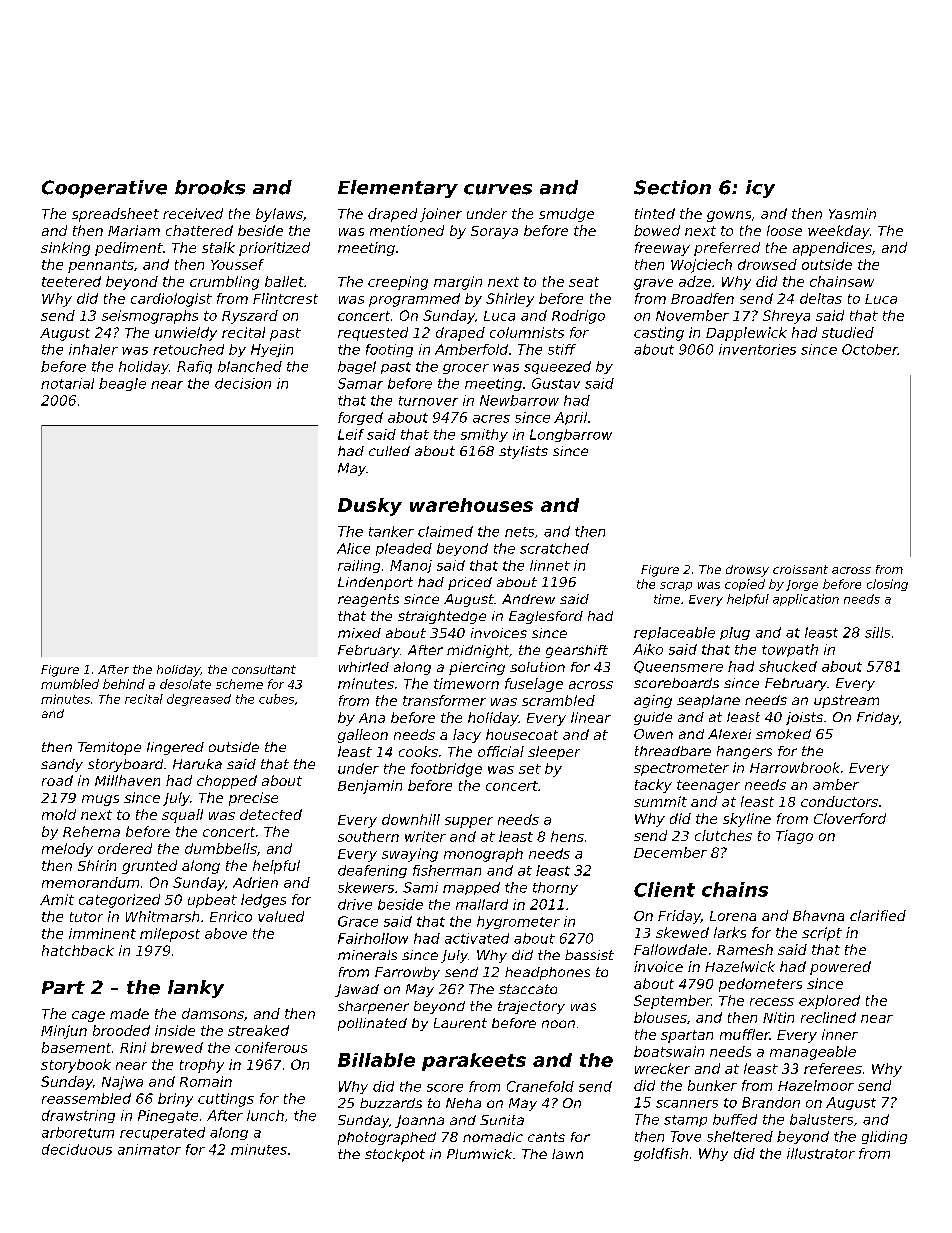 Image resolution: width=952 pixels, height=1233 pixels. What do you see at coordinates (498, 189) in the screenshot?
I see `curves` at bounding box center [498, 189].
